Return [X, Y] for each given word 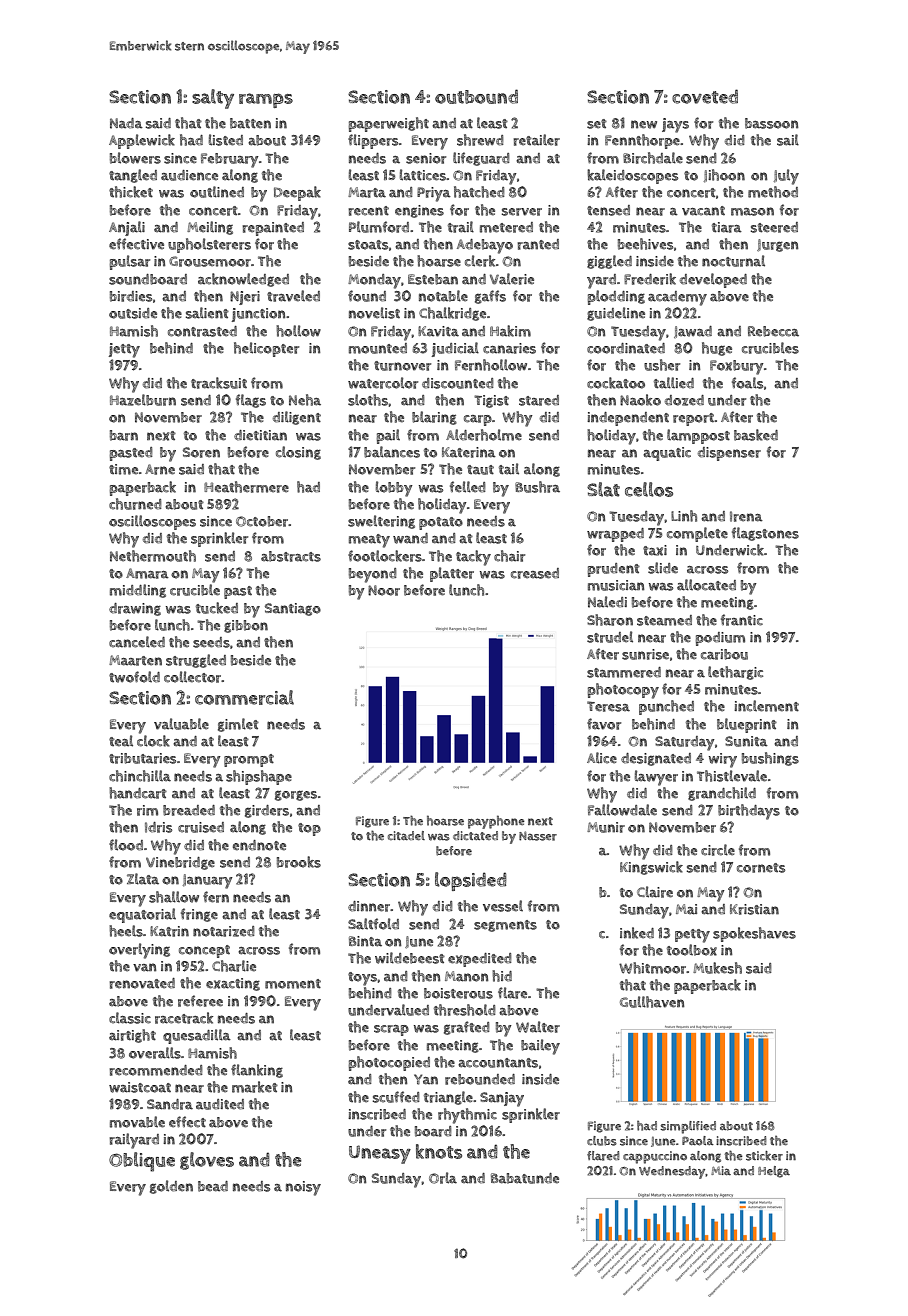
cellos [649, 489]
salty [213, 99]
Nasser [538, 836]
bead [213, 1186]
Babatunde [525, 1178]
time [123, 469]
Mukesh [717, 968]
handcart [138, 793]
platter [452, 574]
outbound [476, 96]
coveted [705, 96]
